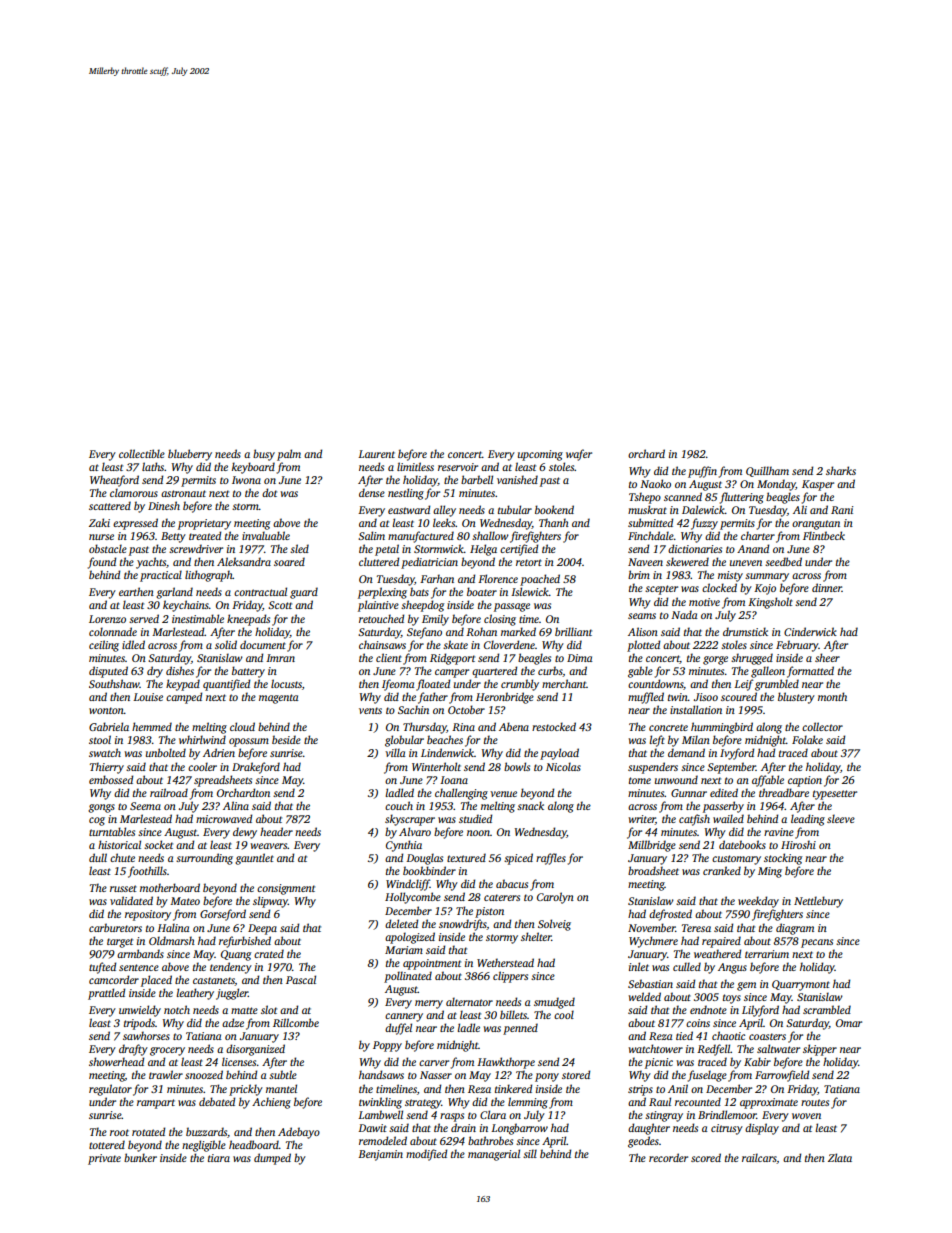 The height and width of the image is (1233, 952). Describe the element at coordinates (818, 902) in the image. I see `Nettlebury` at that location.
